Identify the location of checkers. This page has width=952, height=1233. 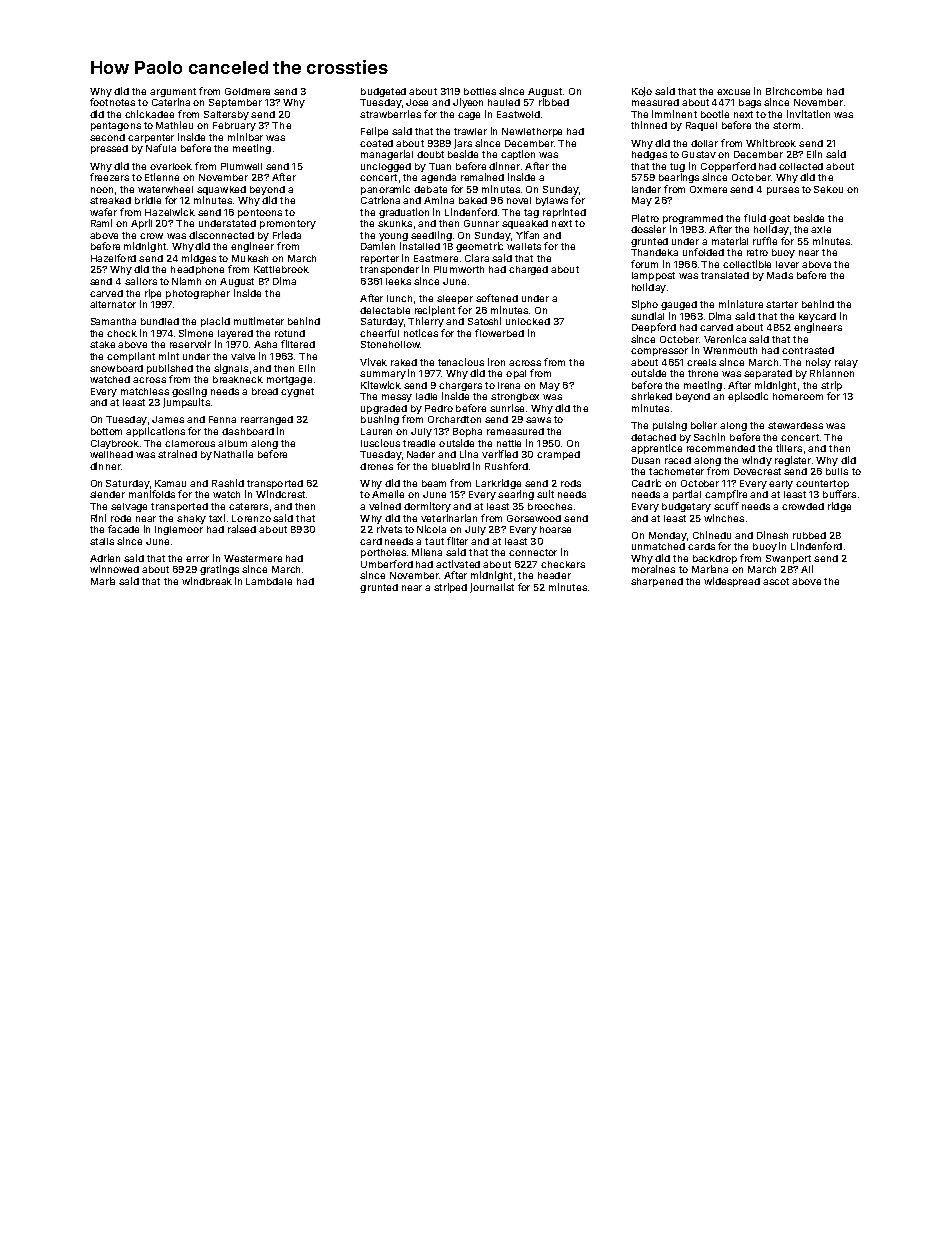
(563, 564).
